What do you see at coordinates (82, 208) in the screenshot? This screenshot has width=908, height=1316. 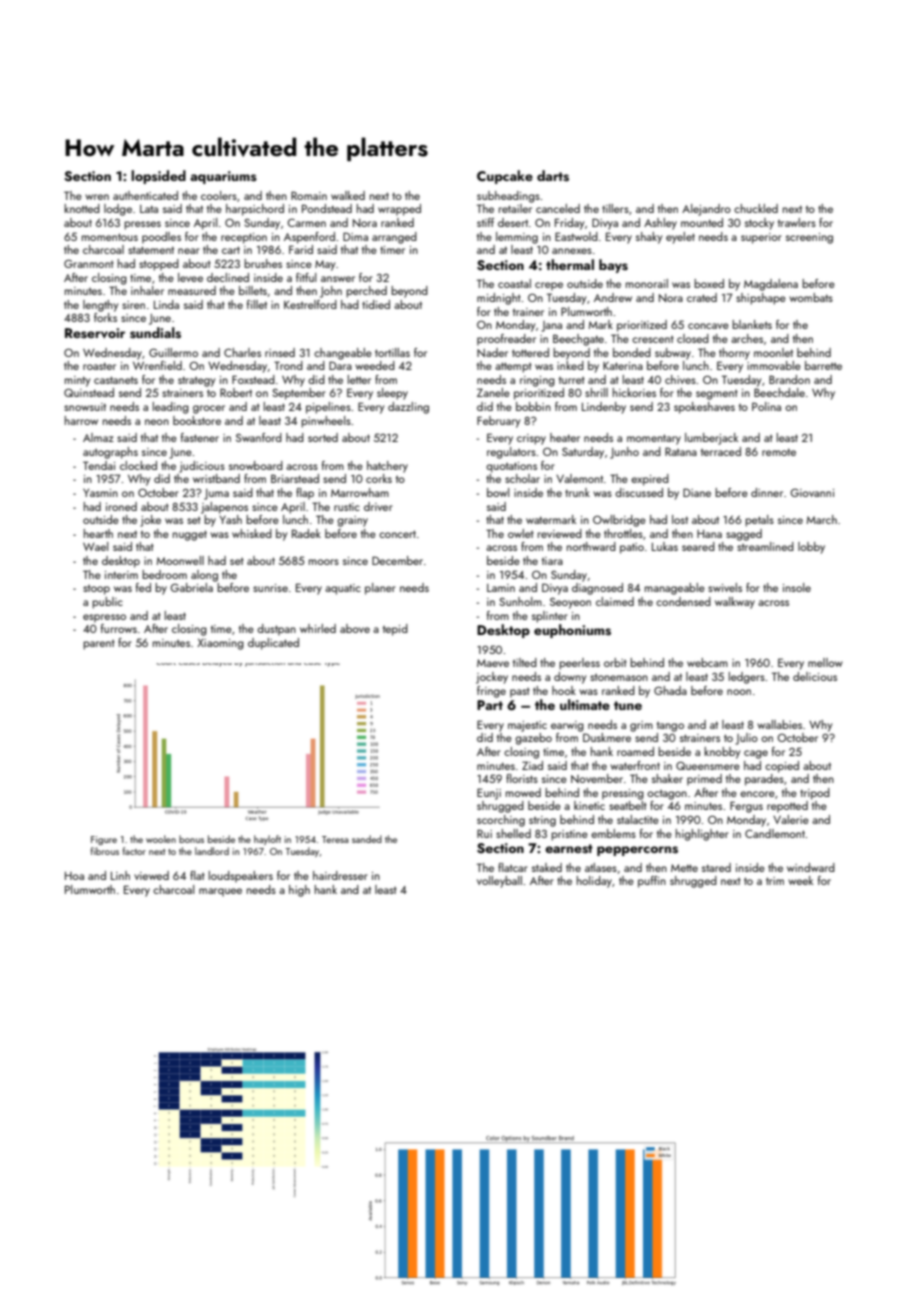 I see `knotted` at bounding box center [82, 208].
